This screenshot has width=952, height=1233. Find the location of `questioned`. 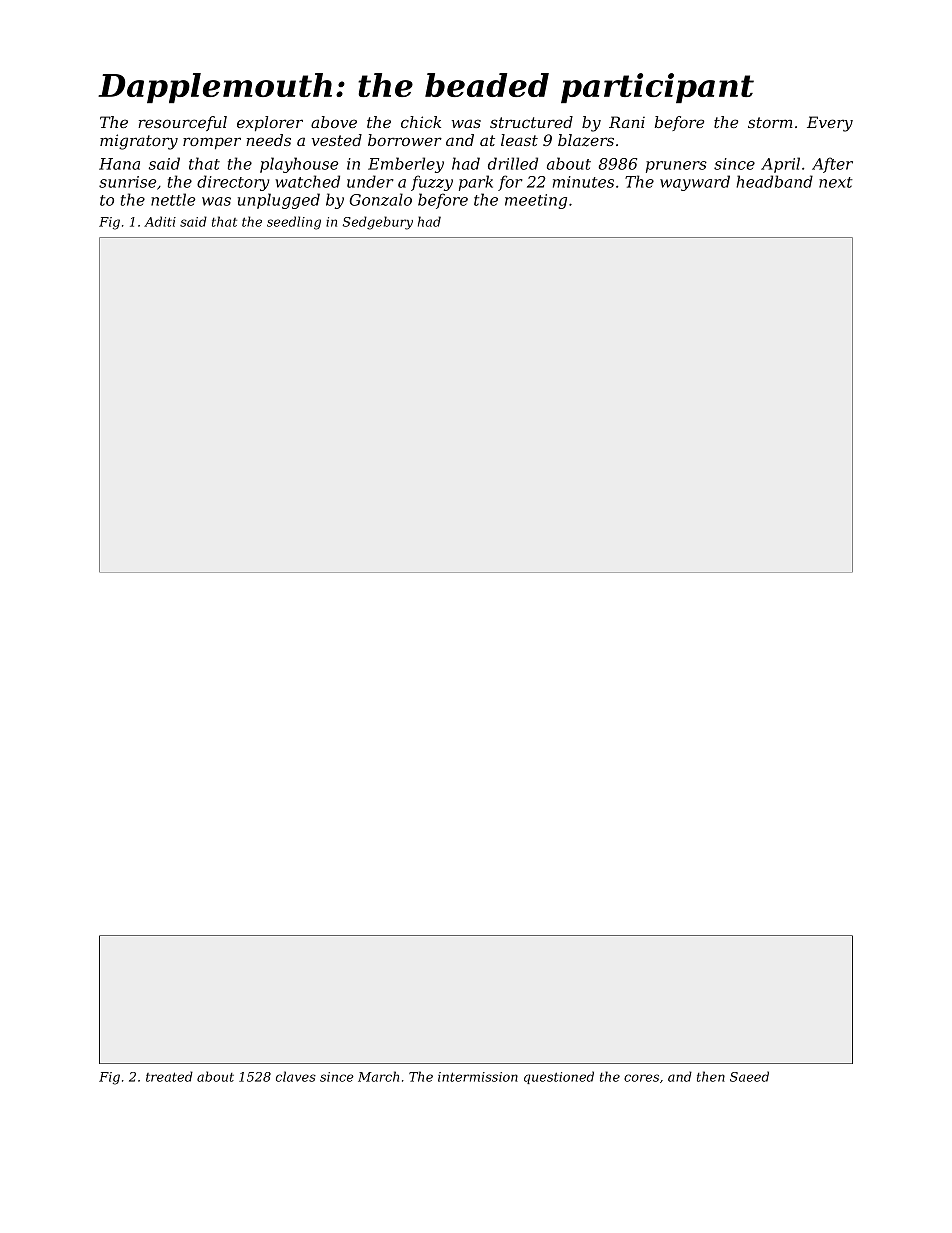

questioned is located at coordinates (559, 1077).
